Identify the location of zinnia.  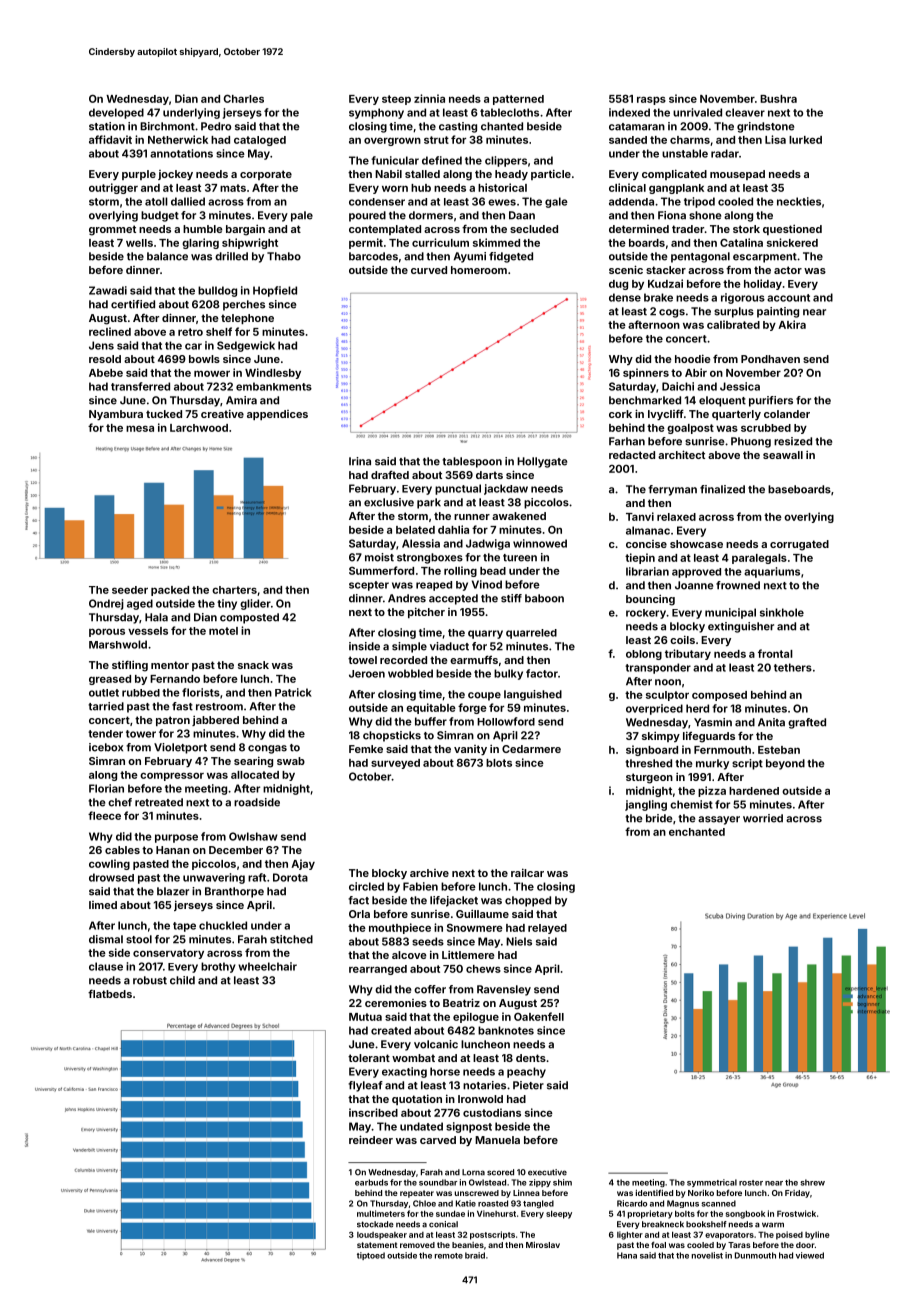
(429, 98).
